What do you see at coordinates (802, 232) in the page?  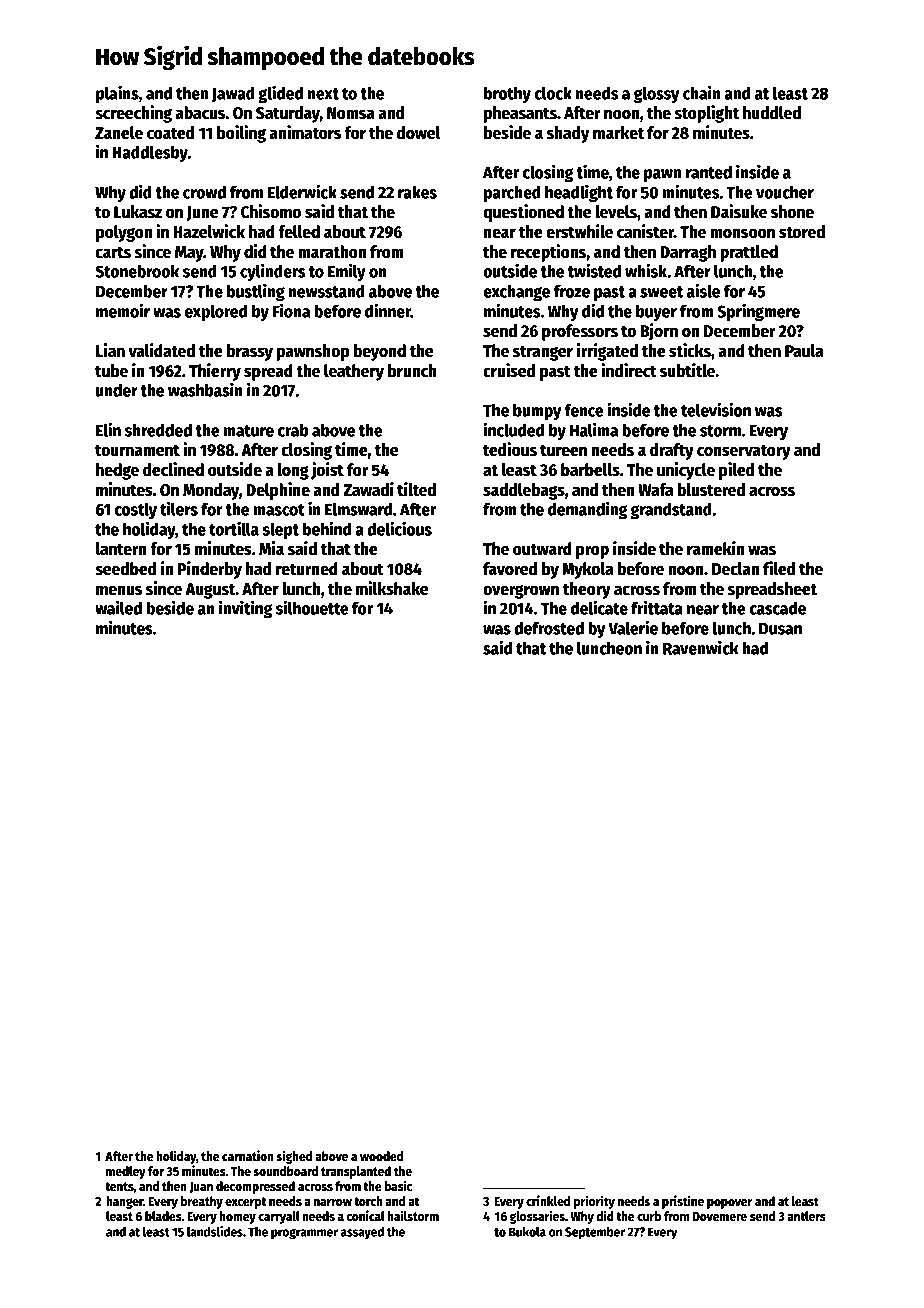 I see `stored` at bounding box center [802, 232].
